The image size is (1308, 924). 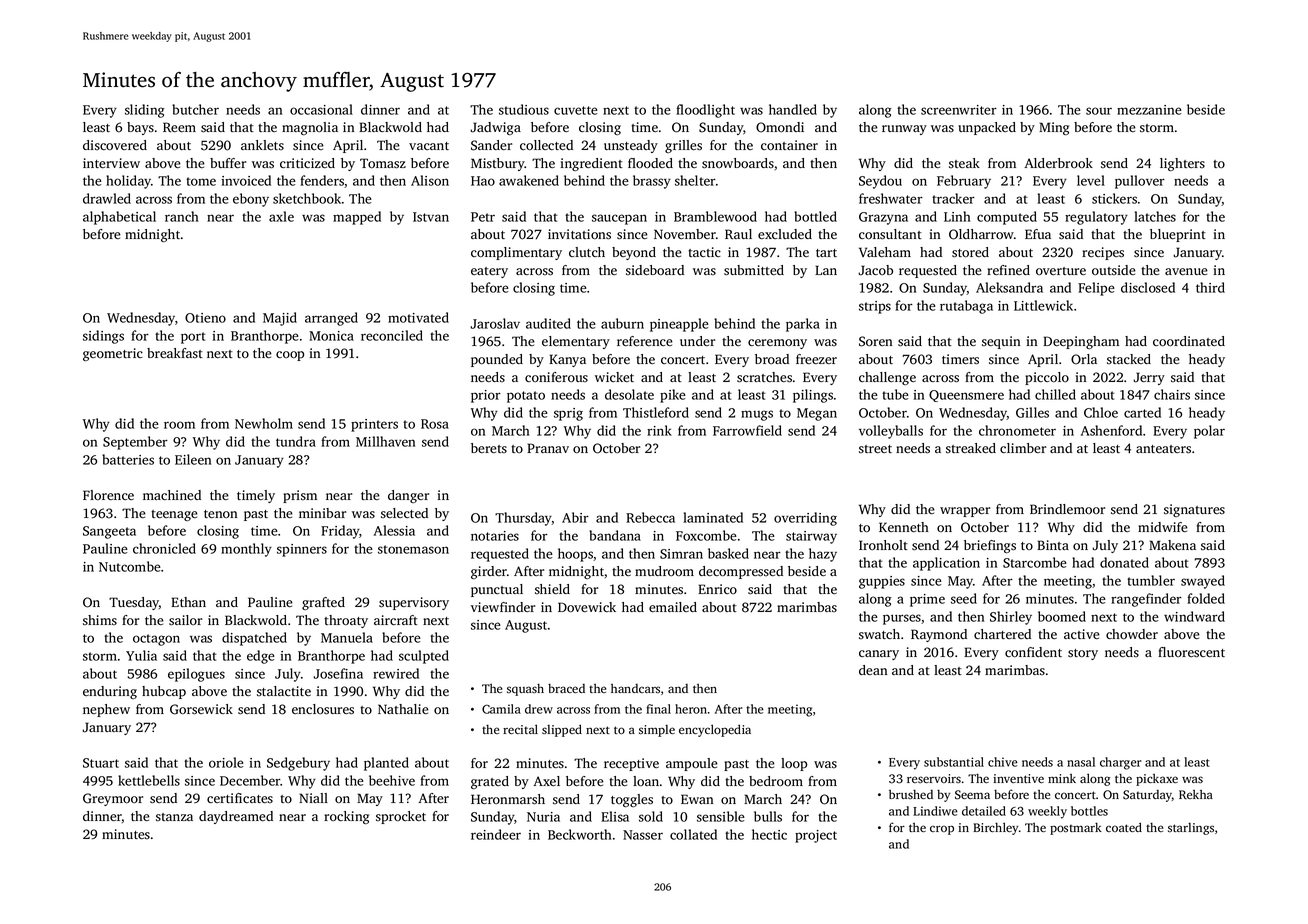 What do you see at coordinates (780, 127) in the screenshot?
I see `Omondi` at bounding box center [780, 127].
